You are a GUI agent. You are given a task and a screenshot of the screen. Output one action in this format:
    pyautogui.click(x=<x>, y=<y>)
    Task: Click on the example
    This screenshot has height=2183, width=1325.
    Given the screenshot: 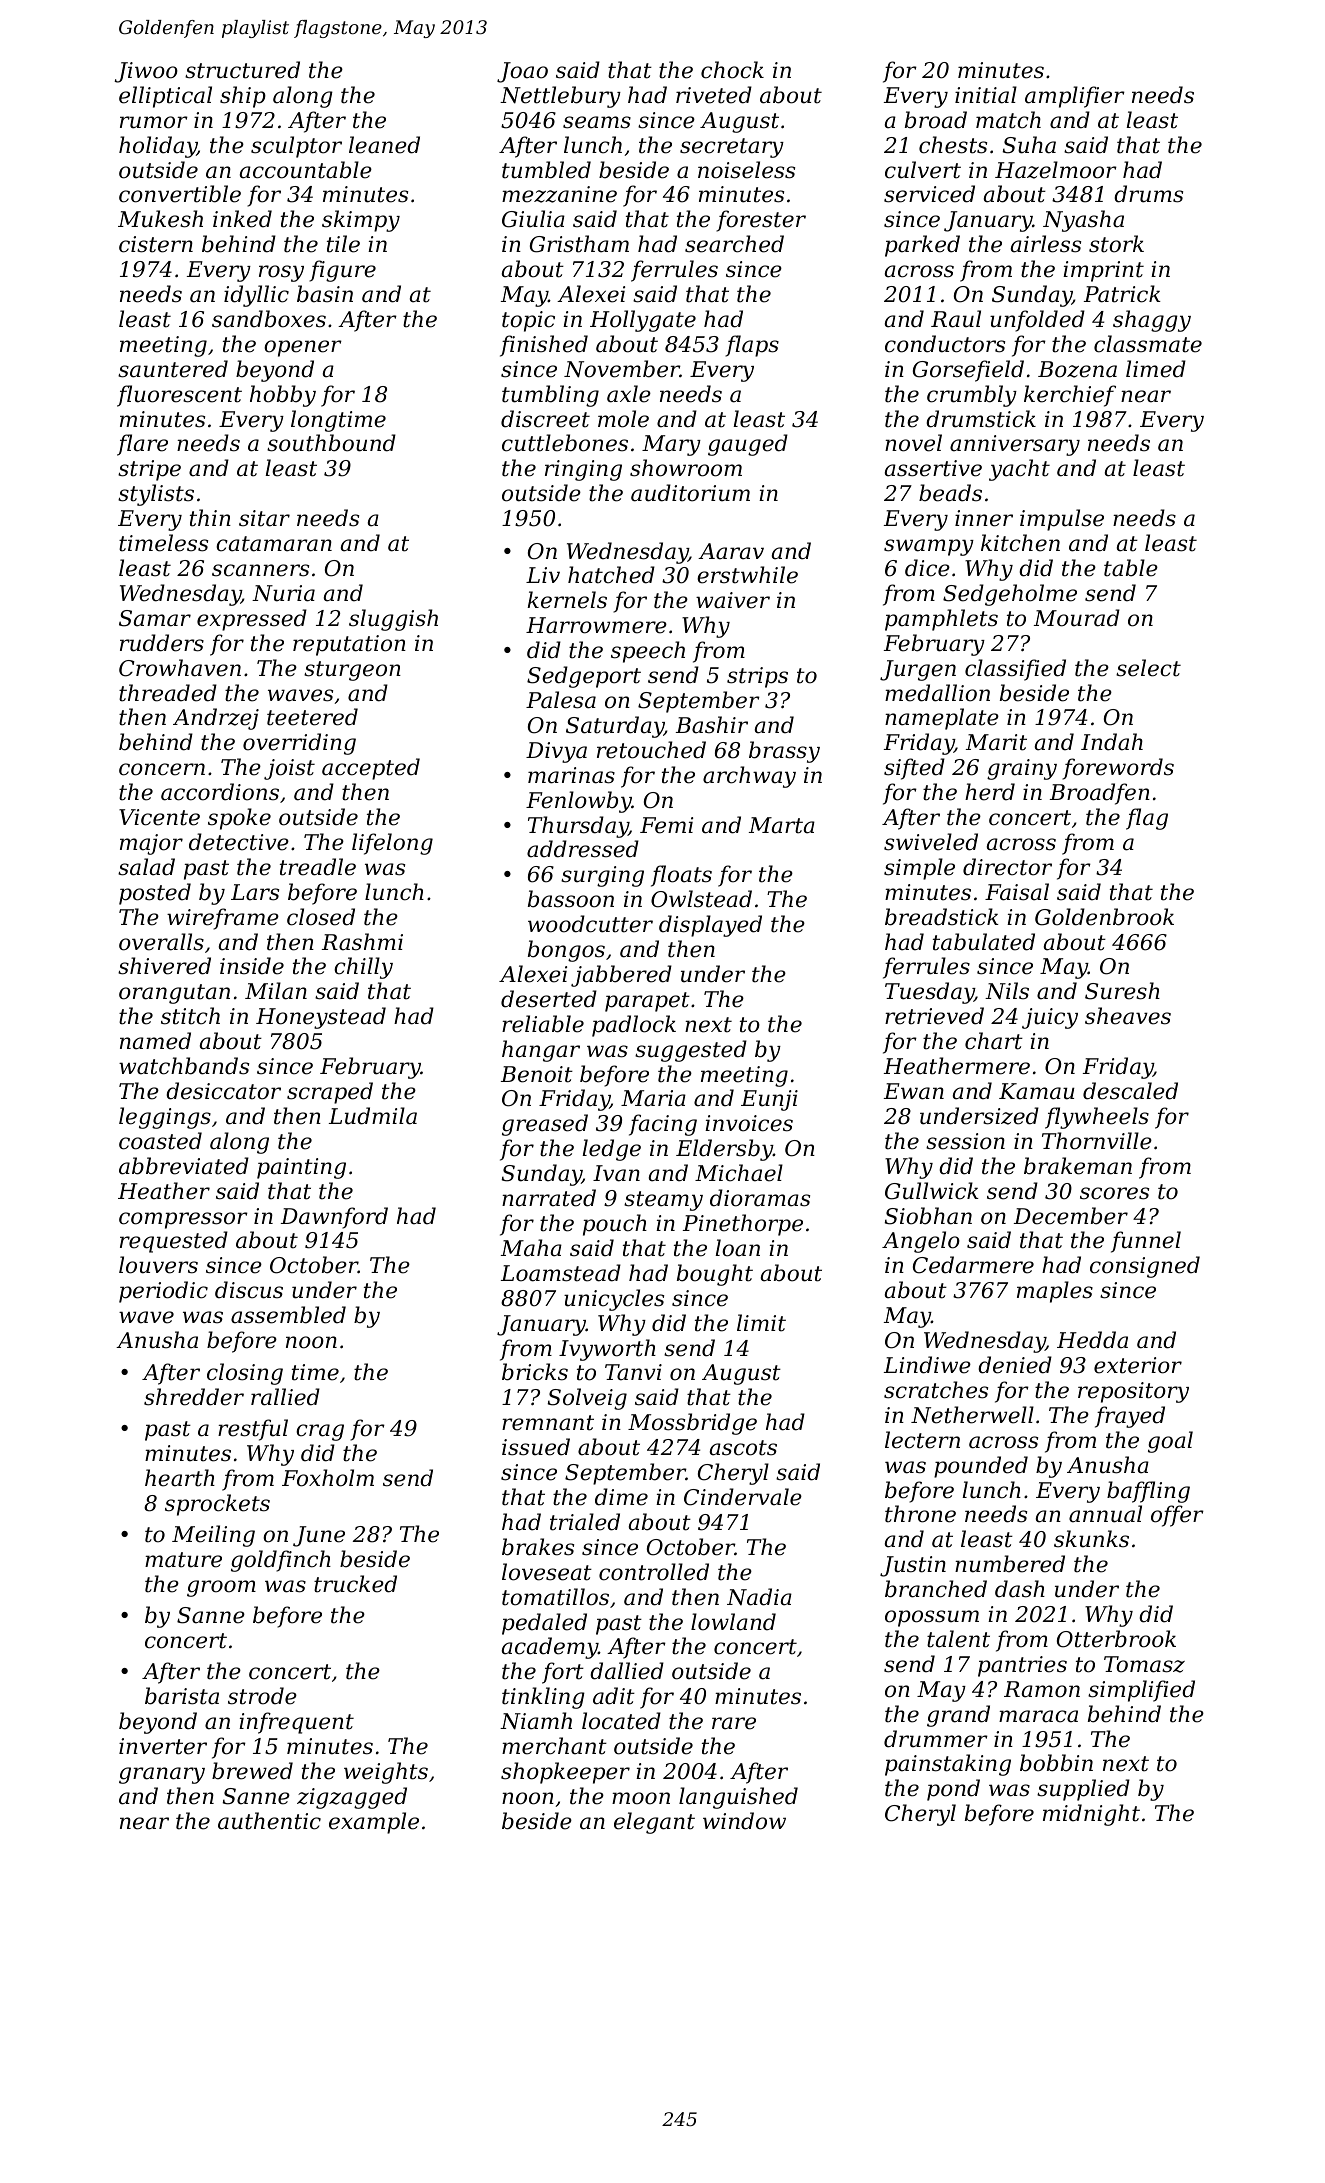 What is the action you would take?
    pyautogui.click(x=374, y=1823)
